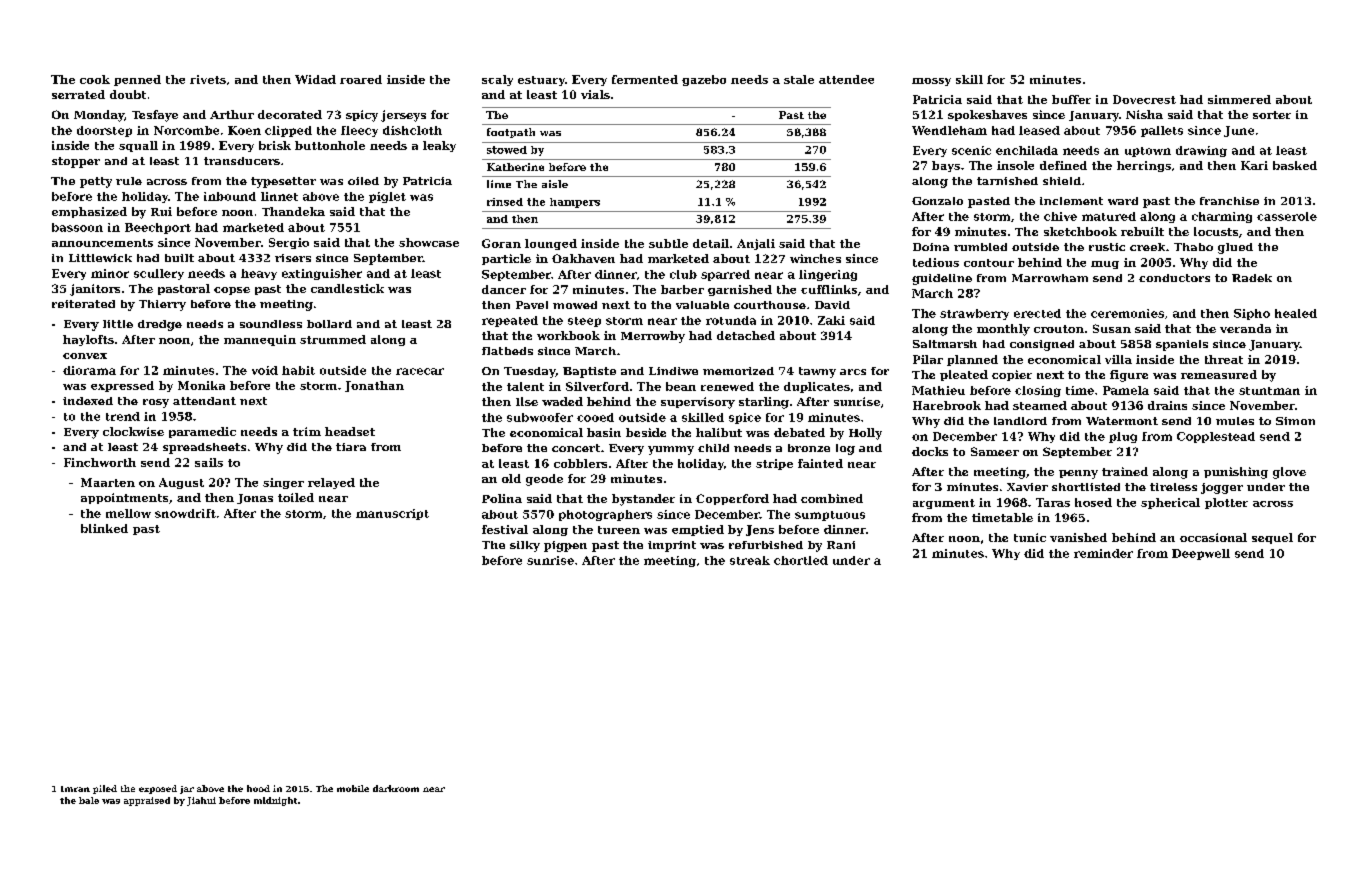 This screenshot has width=1372, height=887. Describe the element at coordinates (1040, 405) in the screenshot. I see `steamed` at that location.
